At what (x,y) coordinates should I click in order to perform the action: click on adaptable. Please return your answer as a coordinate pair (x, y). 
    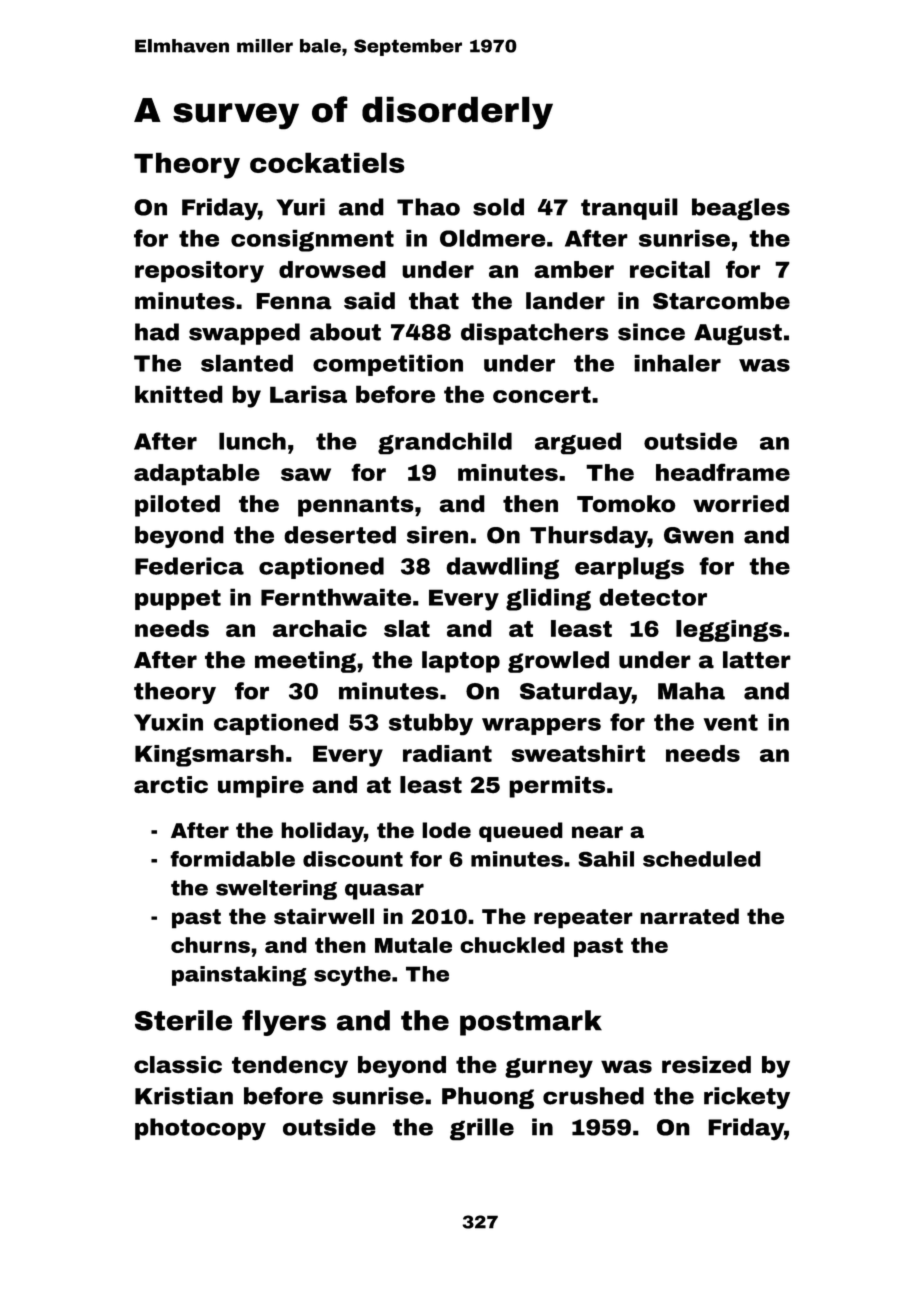
    Looking at the image, I should click on (197, 475).
